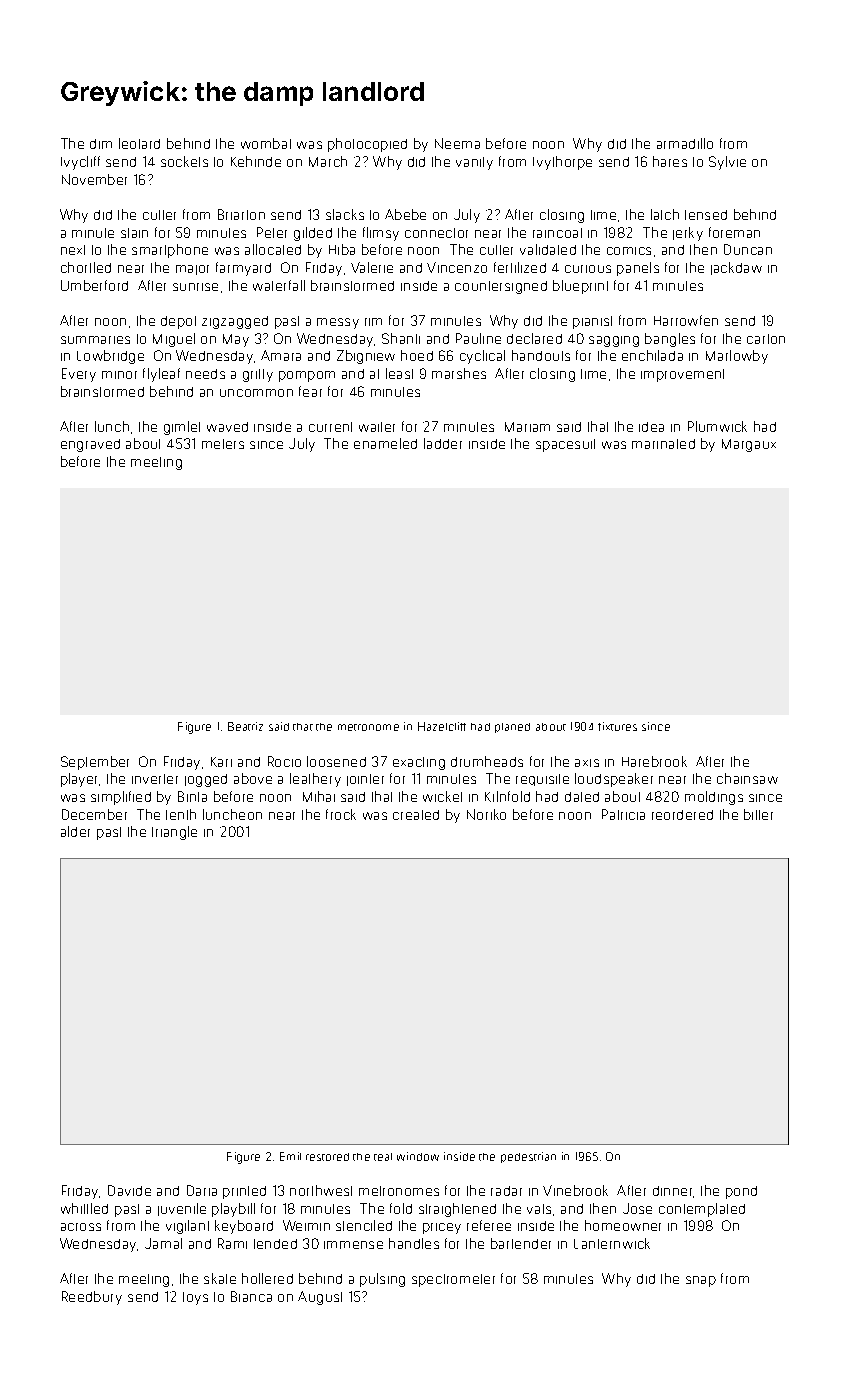 The image size is (849, 1400). I want to click on exacting, so click(419, 763).
